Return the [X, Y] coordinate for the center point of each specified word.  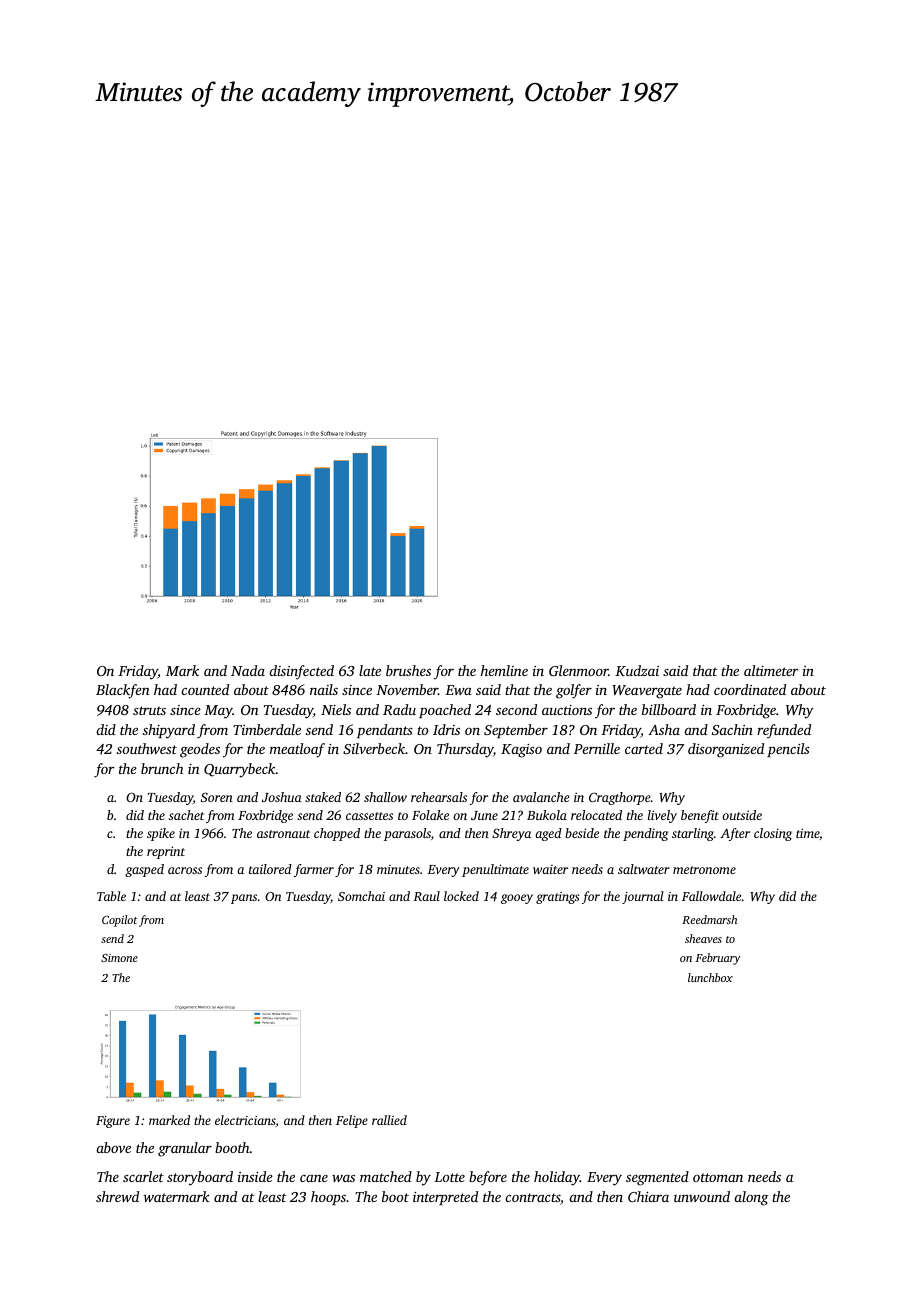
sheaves [703, 938]
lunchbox [710, 977]
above [113, 1147]
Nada [248, 670]
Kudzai [637, 670]
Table [111, 896]
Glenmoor [578, 670]
